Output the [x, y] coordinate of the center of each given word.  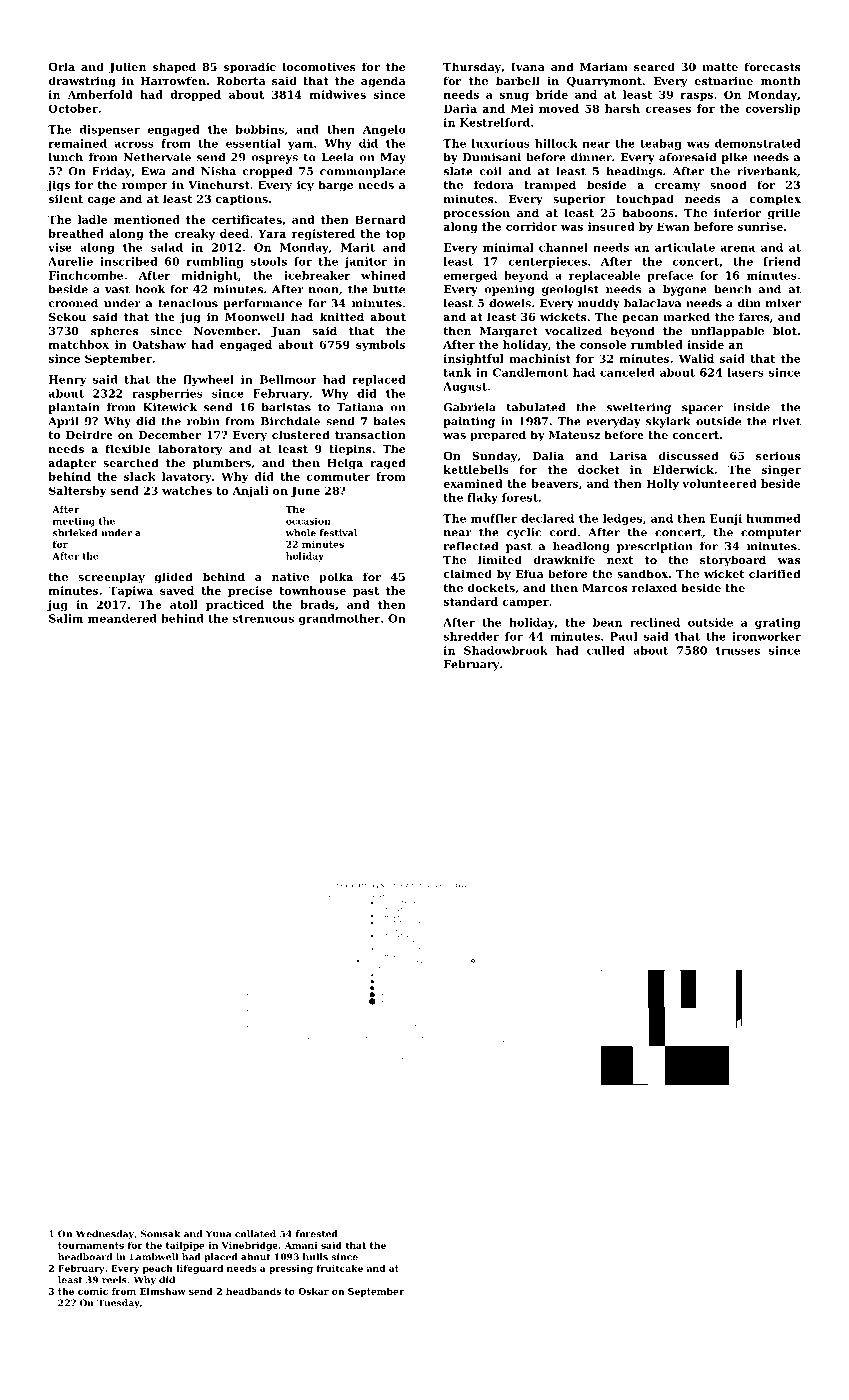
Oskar [313, 1291]
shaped [174, 68]
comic [93, 1291]
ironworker [766, 636]
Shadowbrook [506, 650]
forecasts [772, 66]
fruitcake [340, 1268]
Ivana [528, 67]
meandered [122, 618]
